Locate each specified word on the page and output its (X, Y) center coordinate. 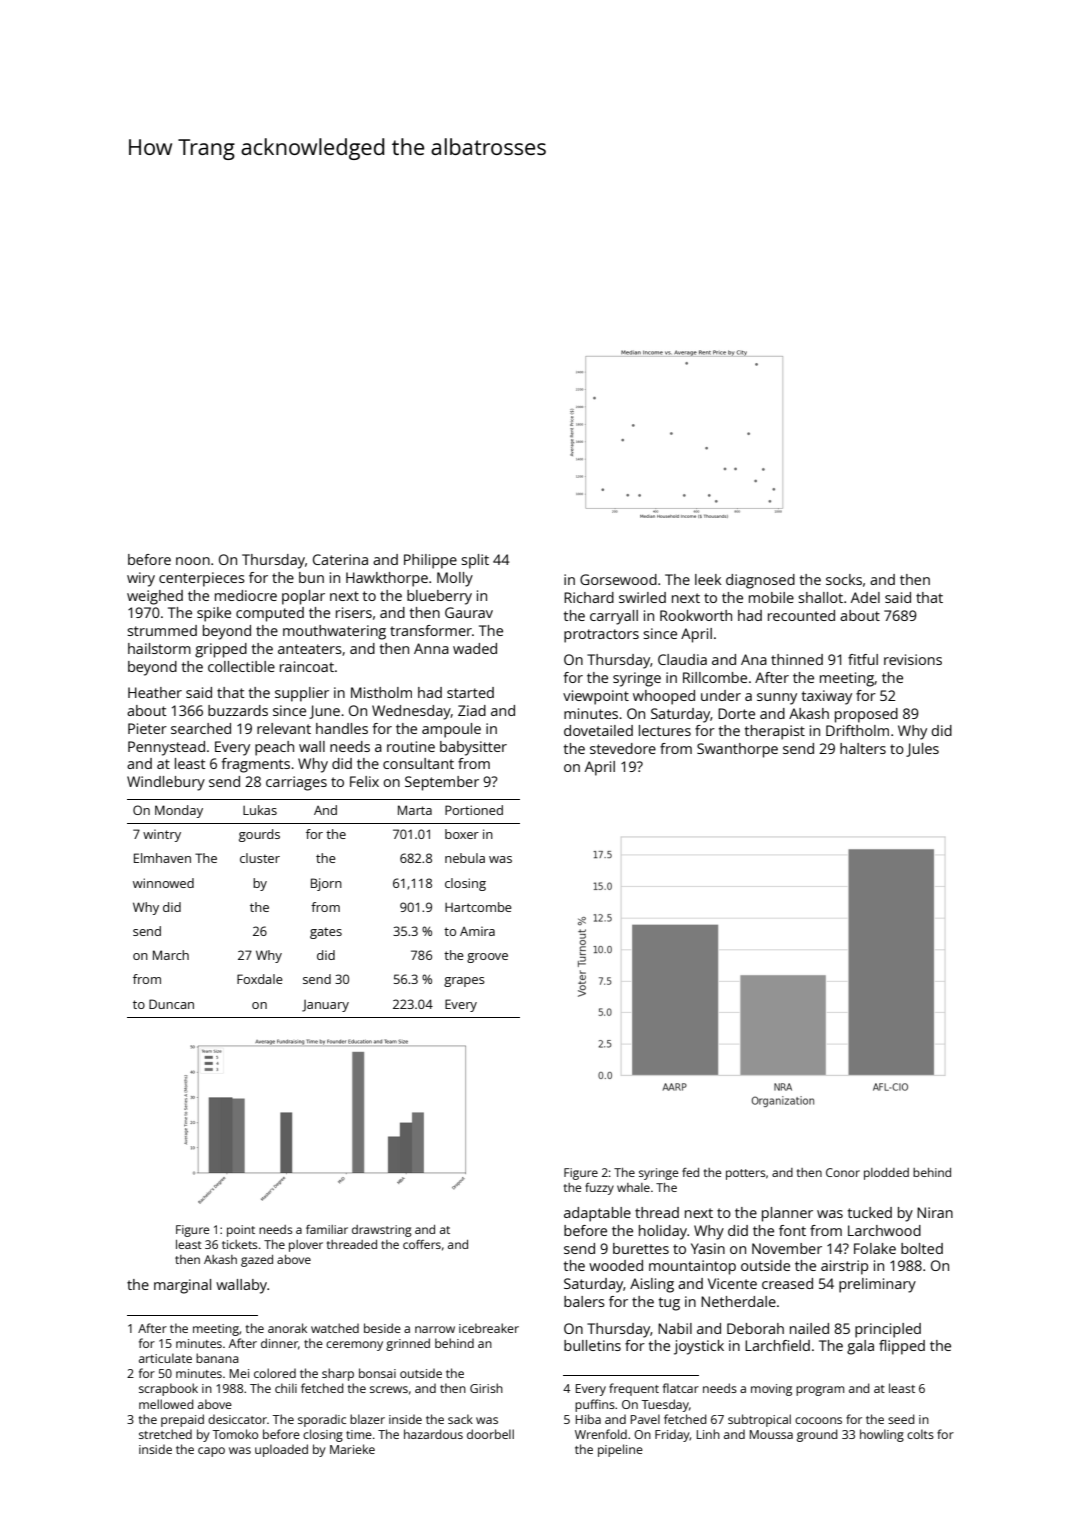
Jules (922, 750)
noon (193, 561)
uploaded (281, 1450)
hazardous (433, 1434)
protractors (601, 636)
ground (817, 1435)
